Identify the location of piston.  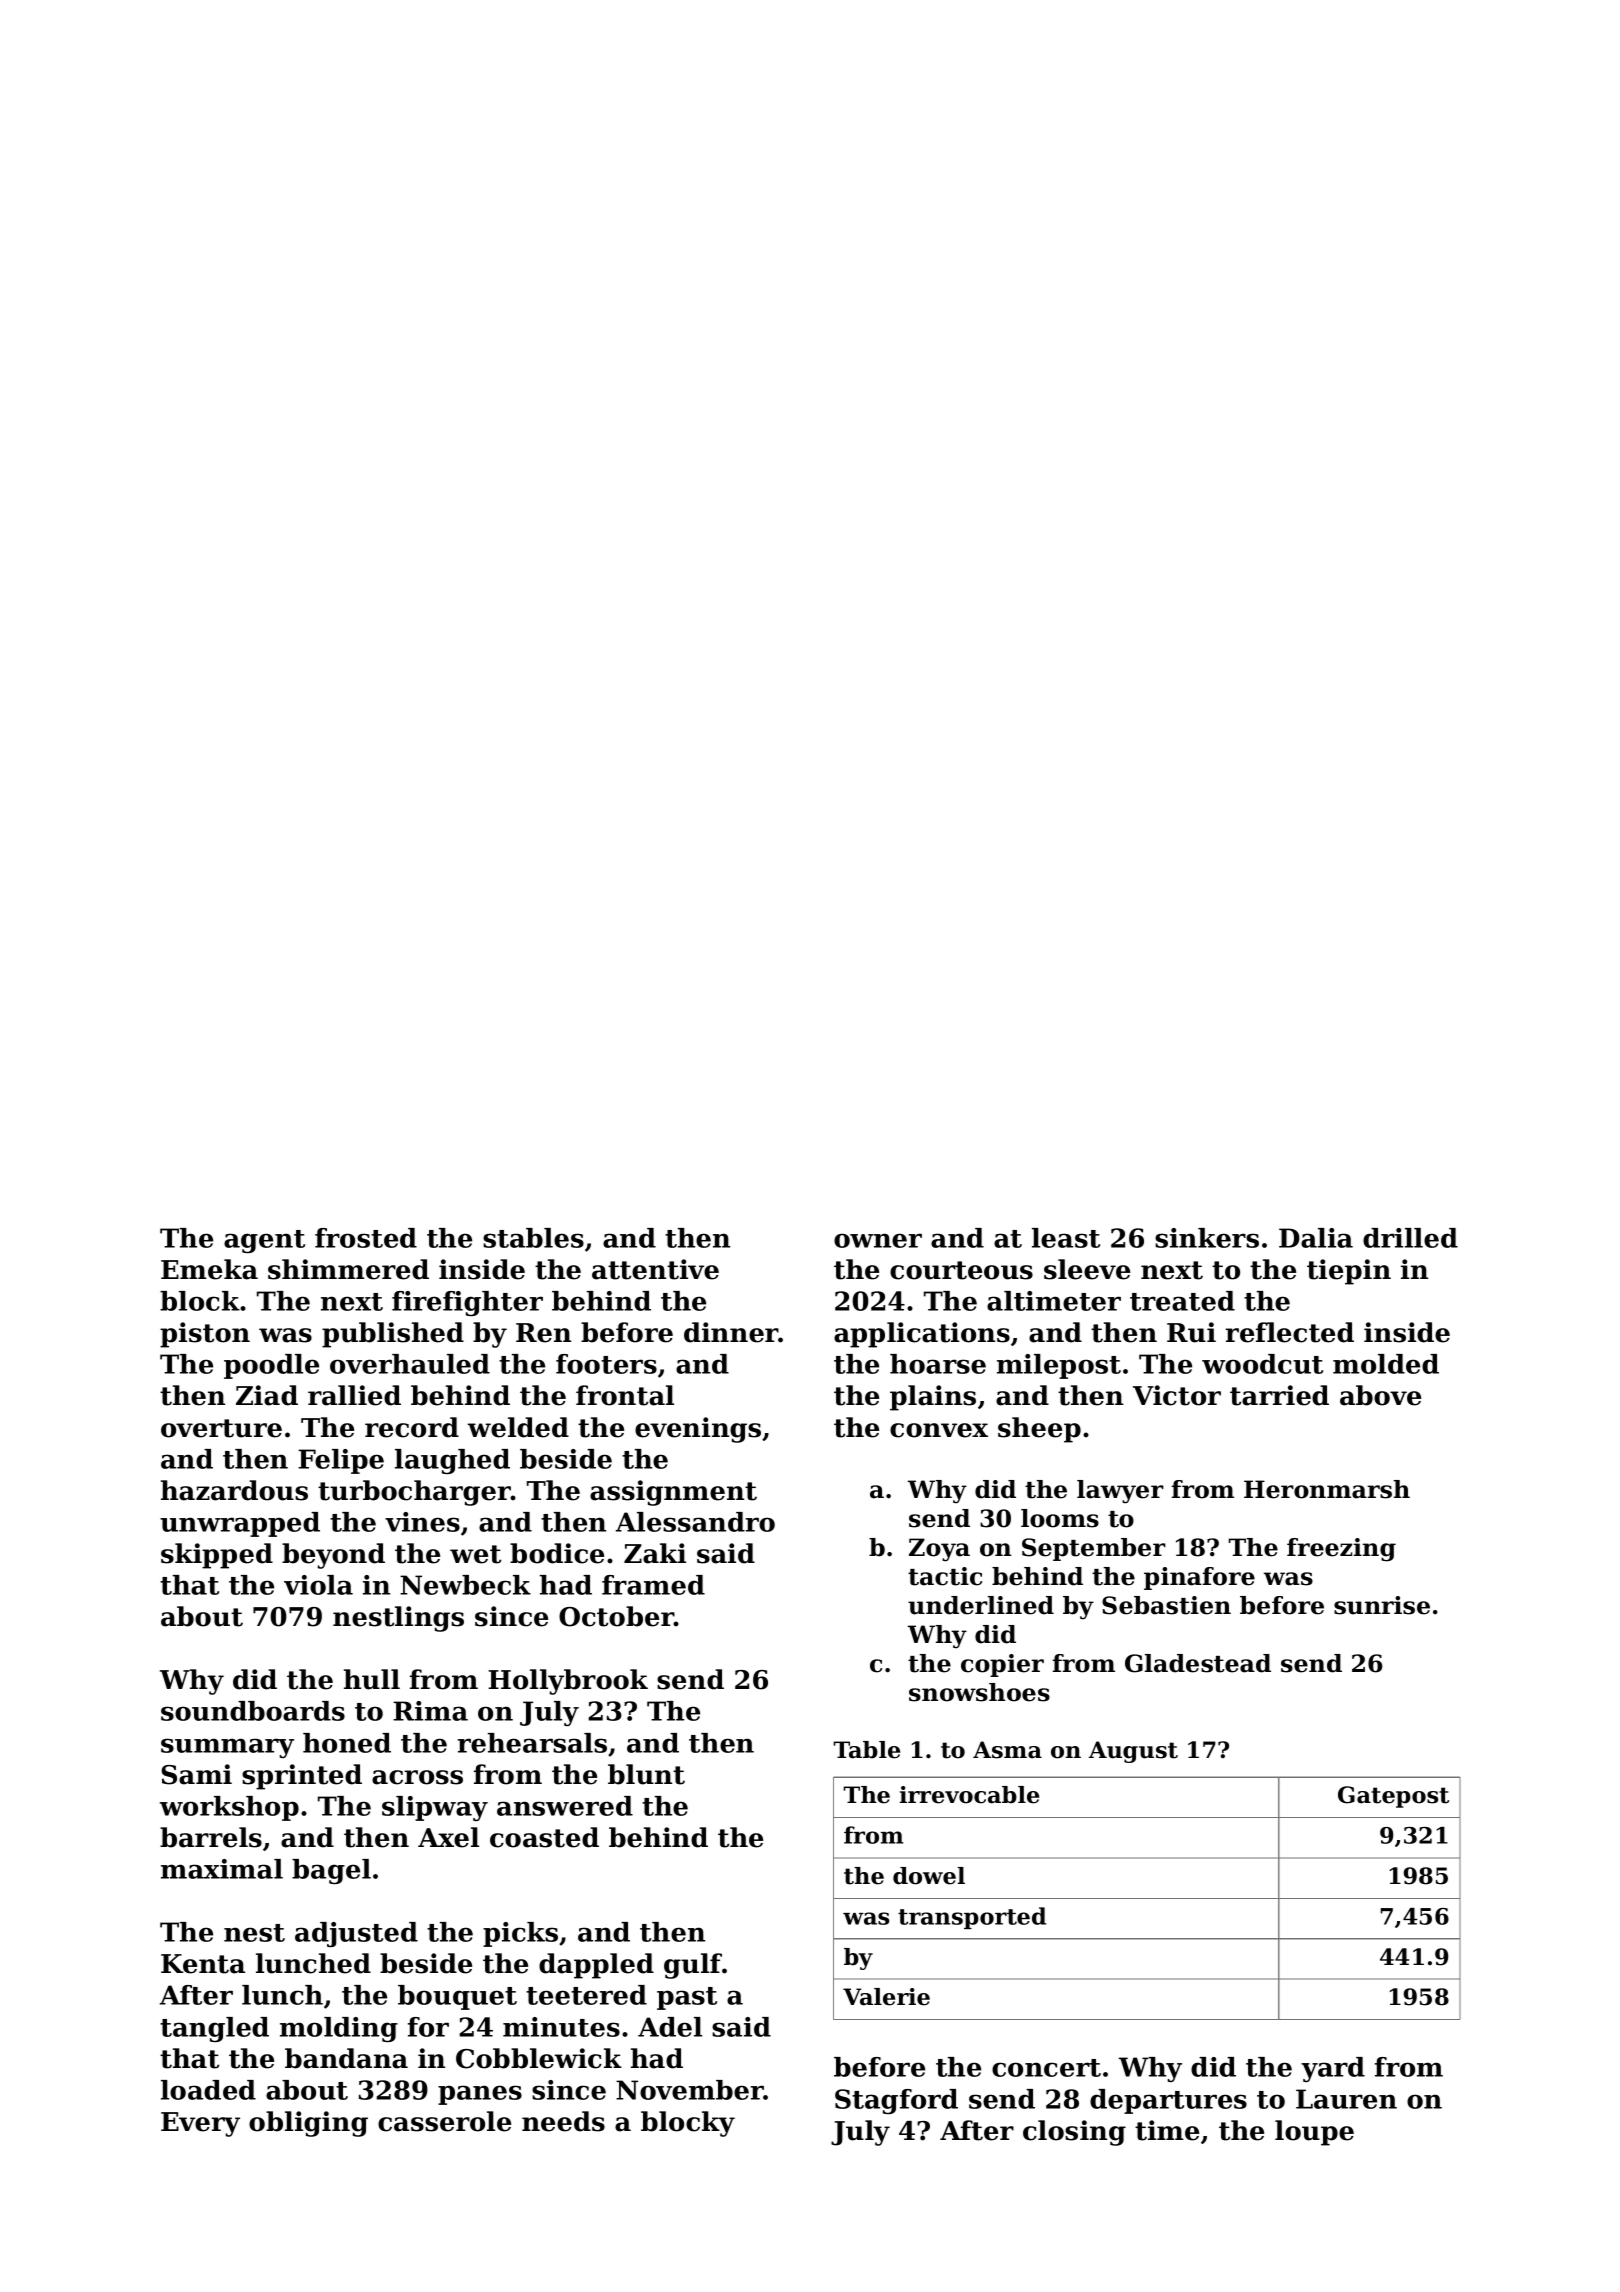
(205, 1335).
